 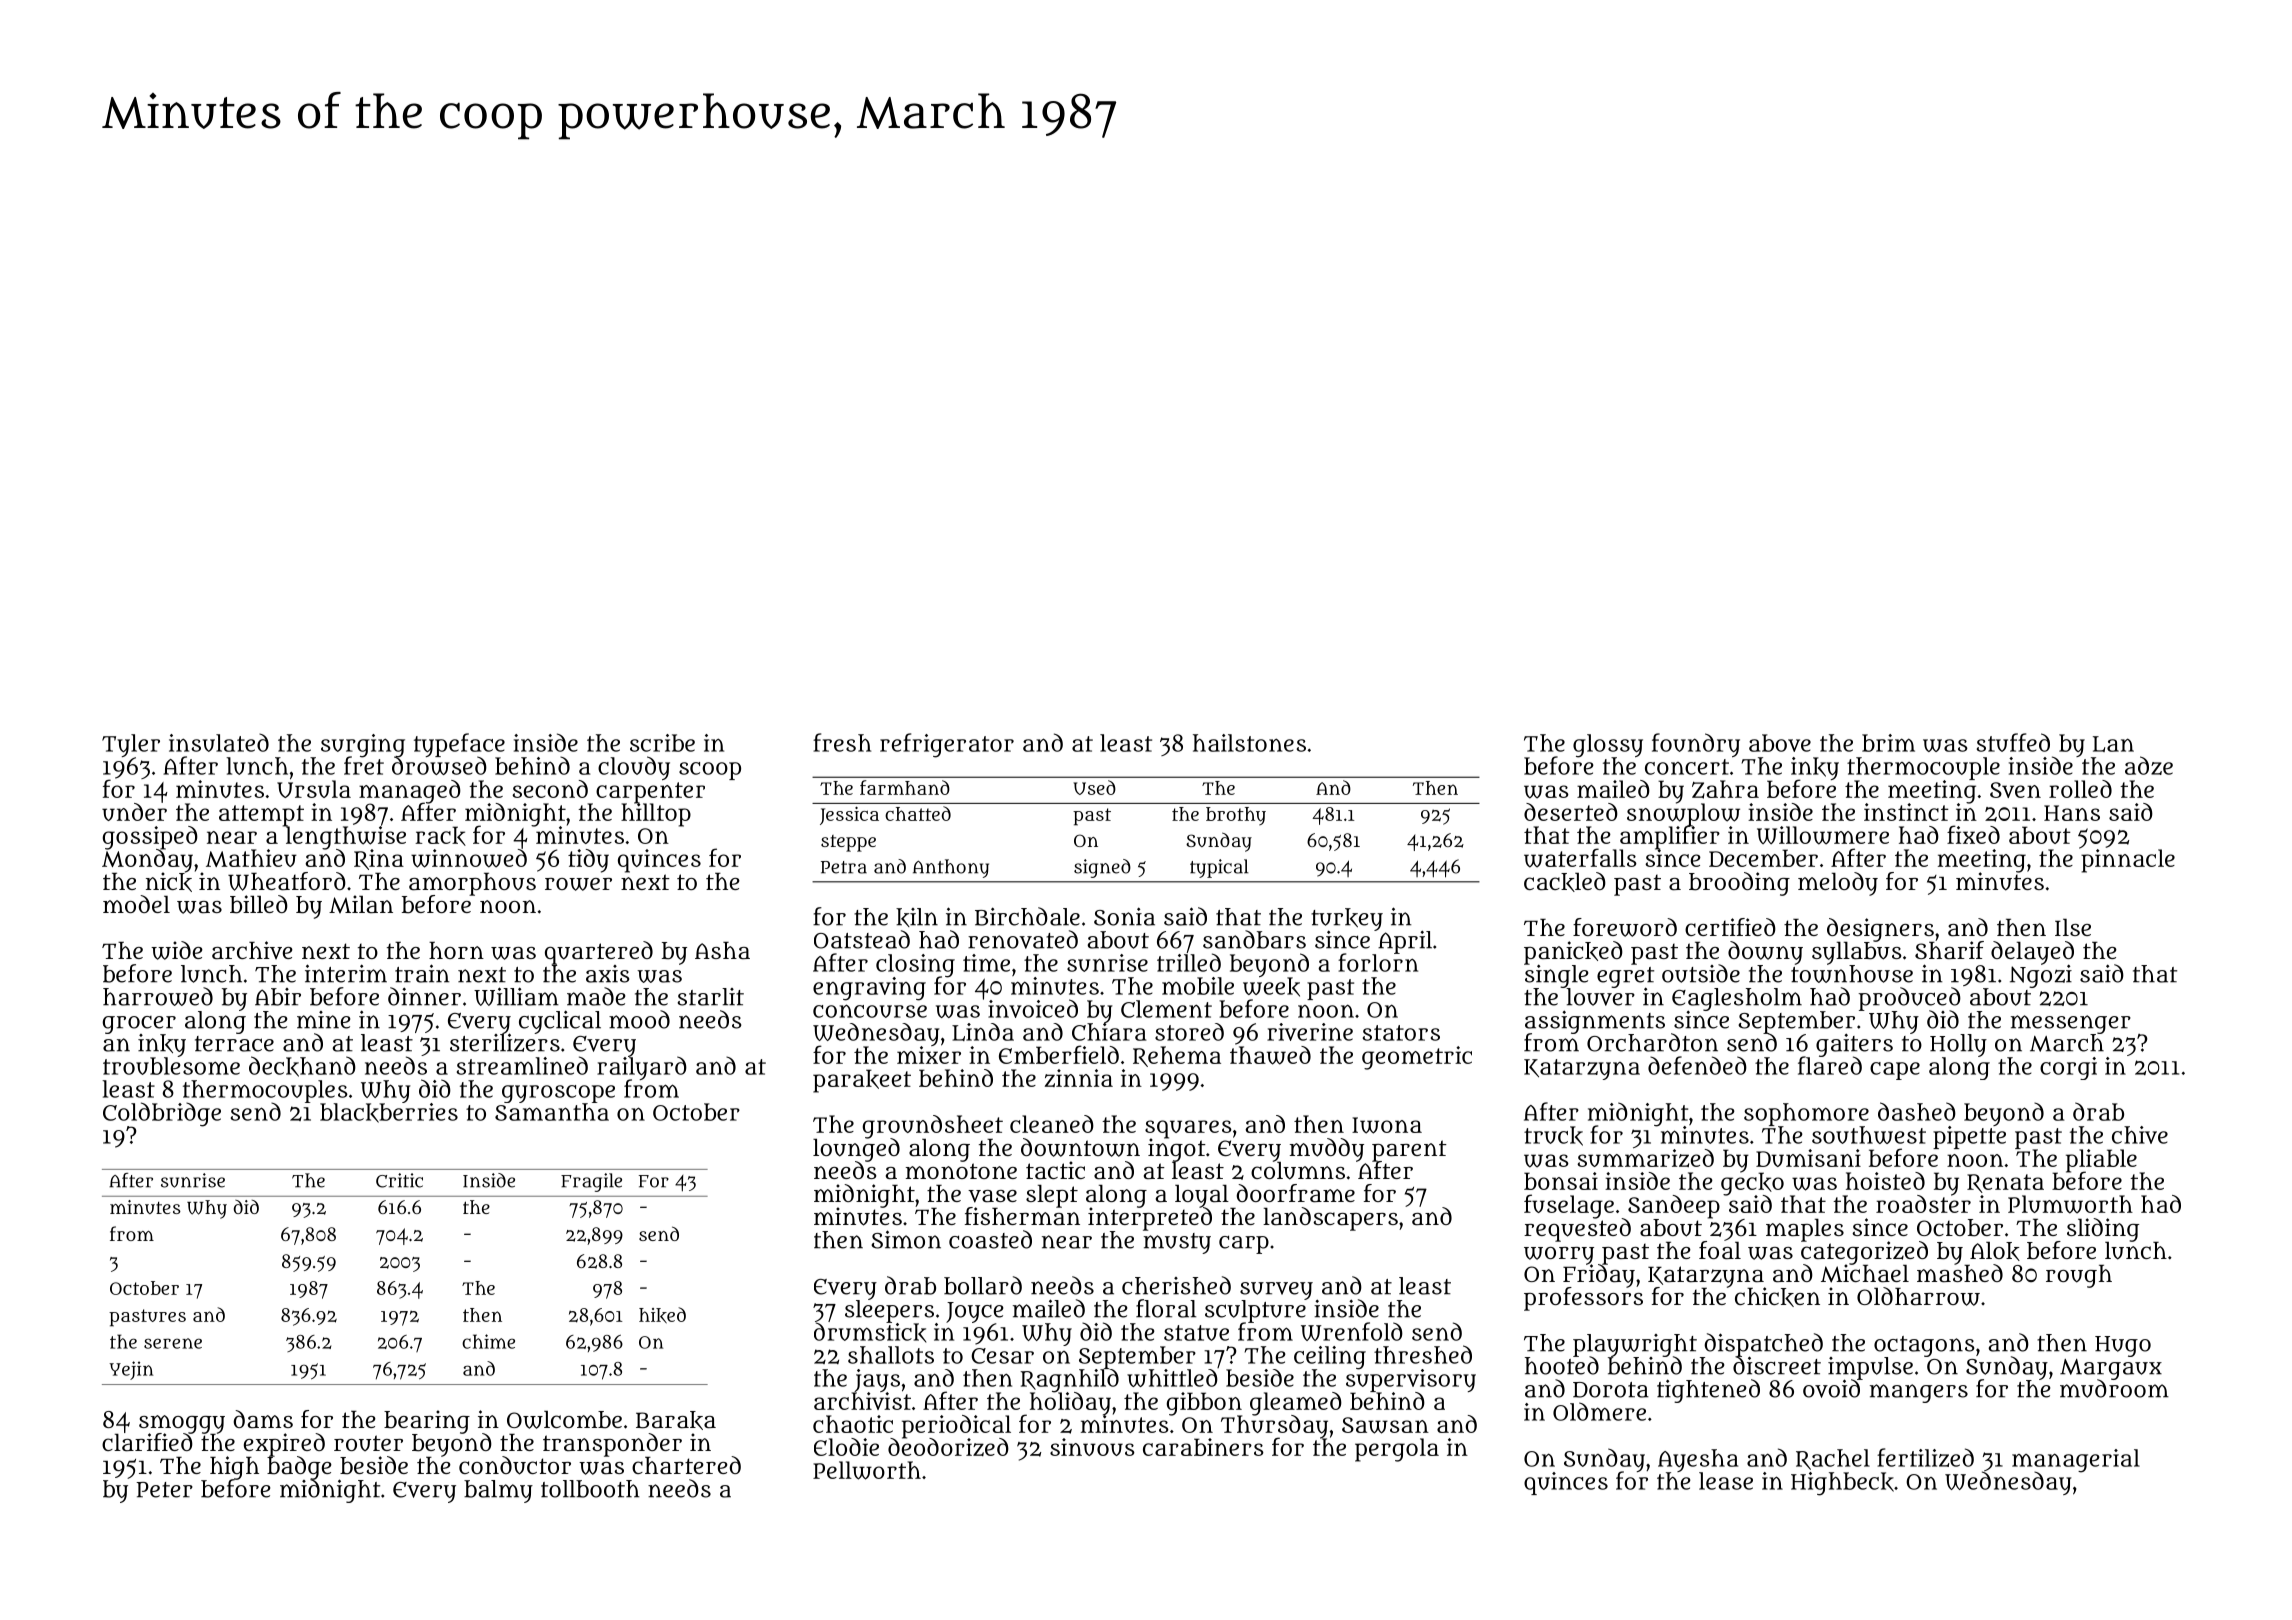 I want to click on blackberries, so click(x=389, y=1113).
